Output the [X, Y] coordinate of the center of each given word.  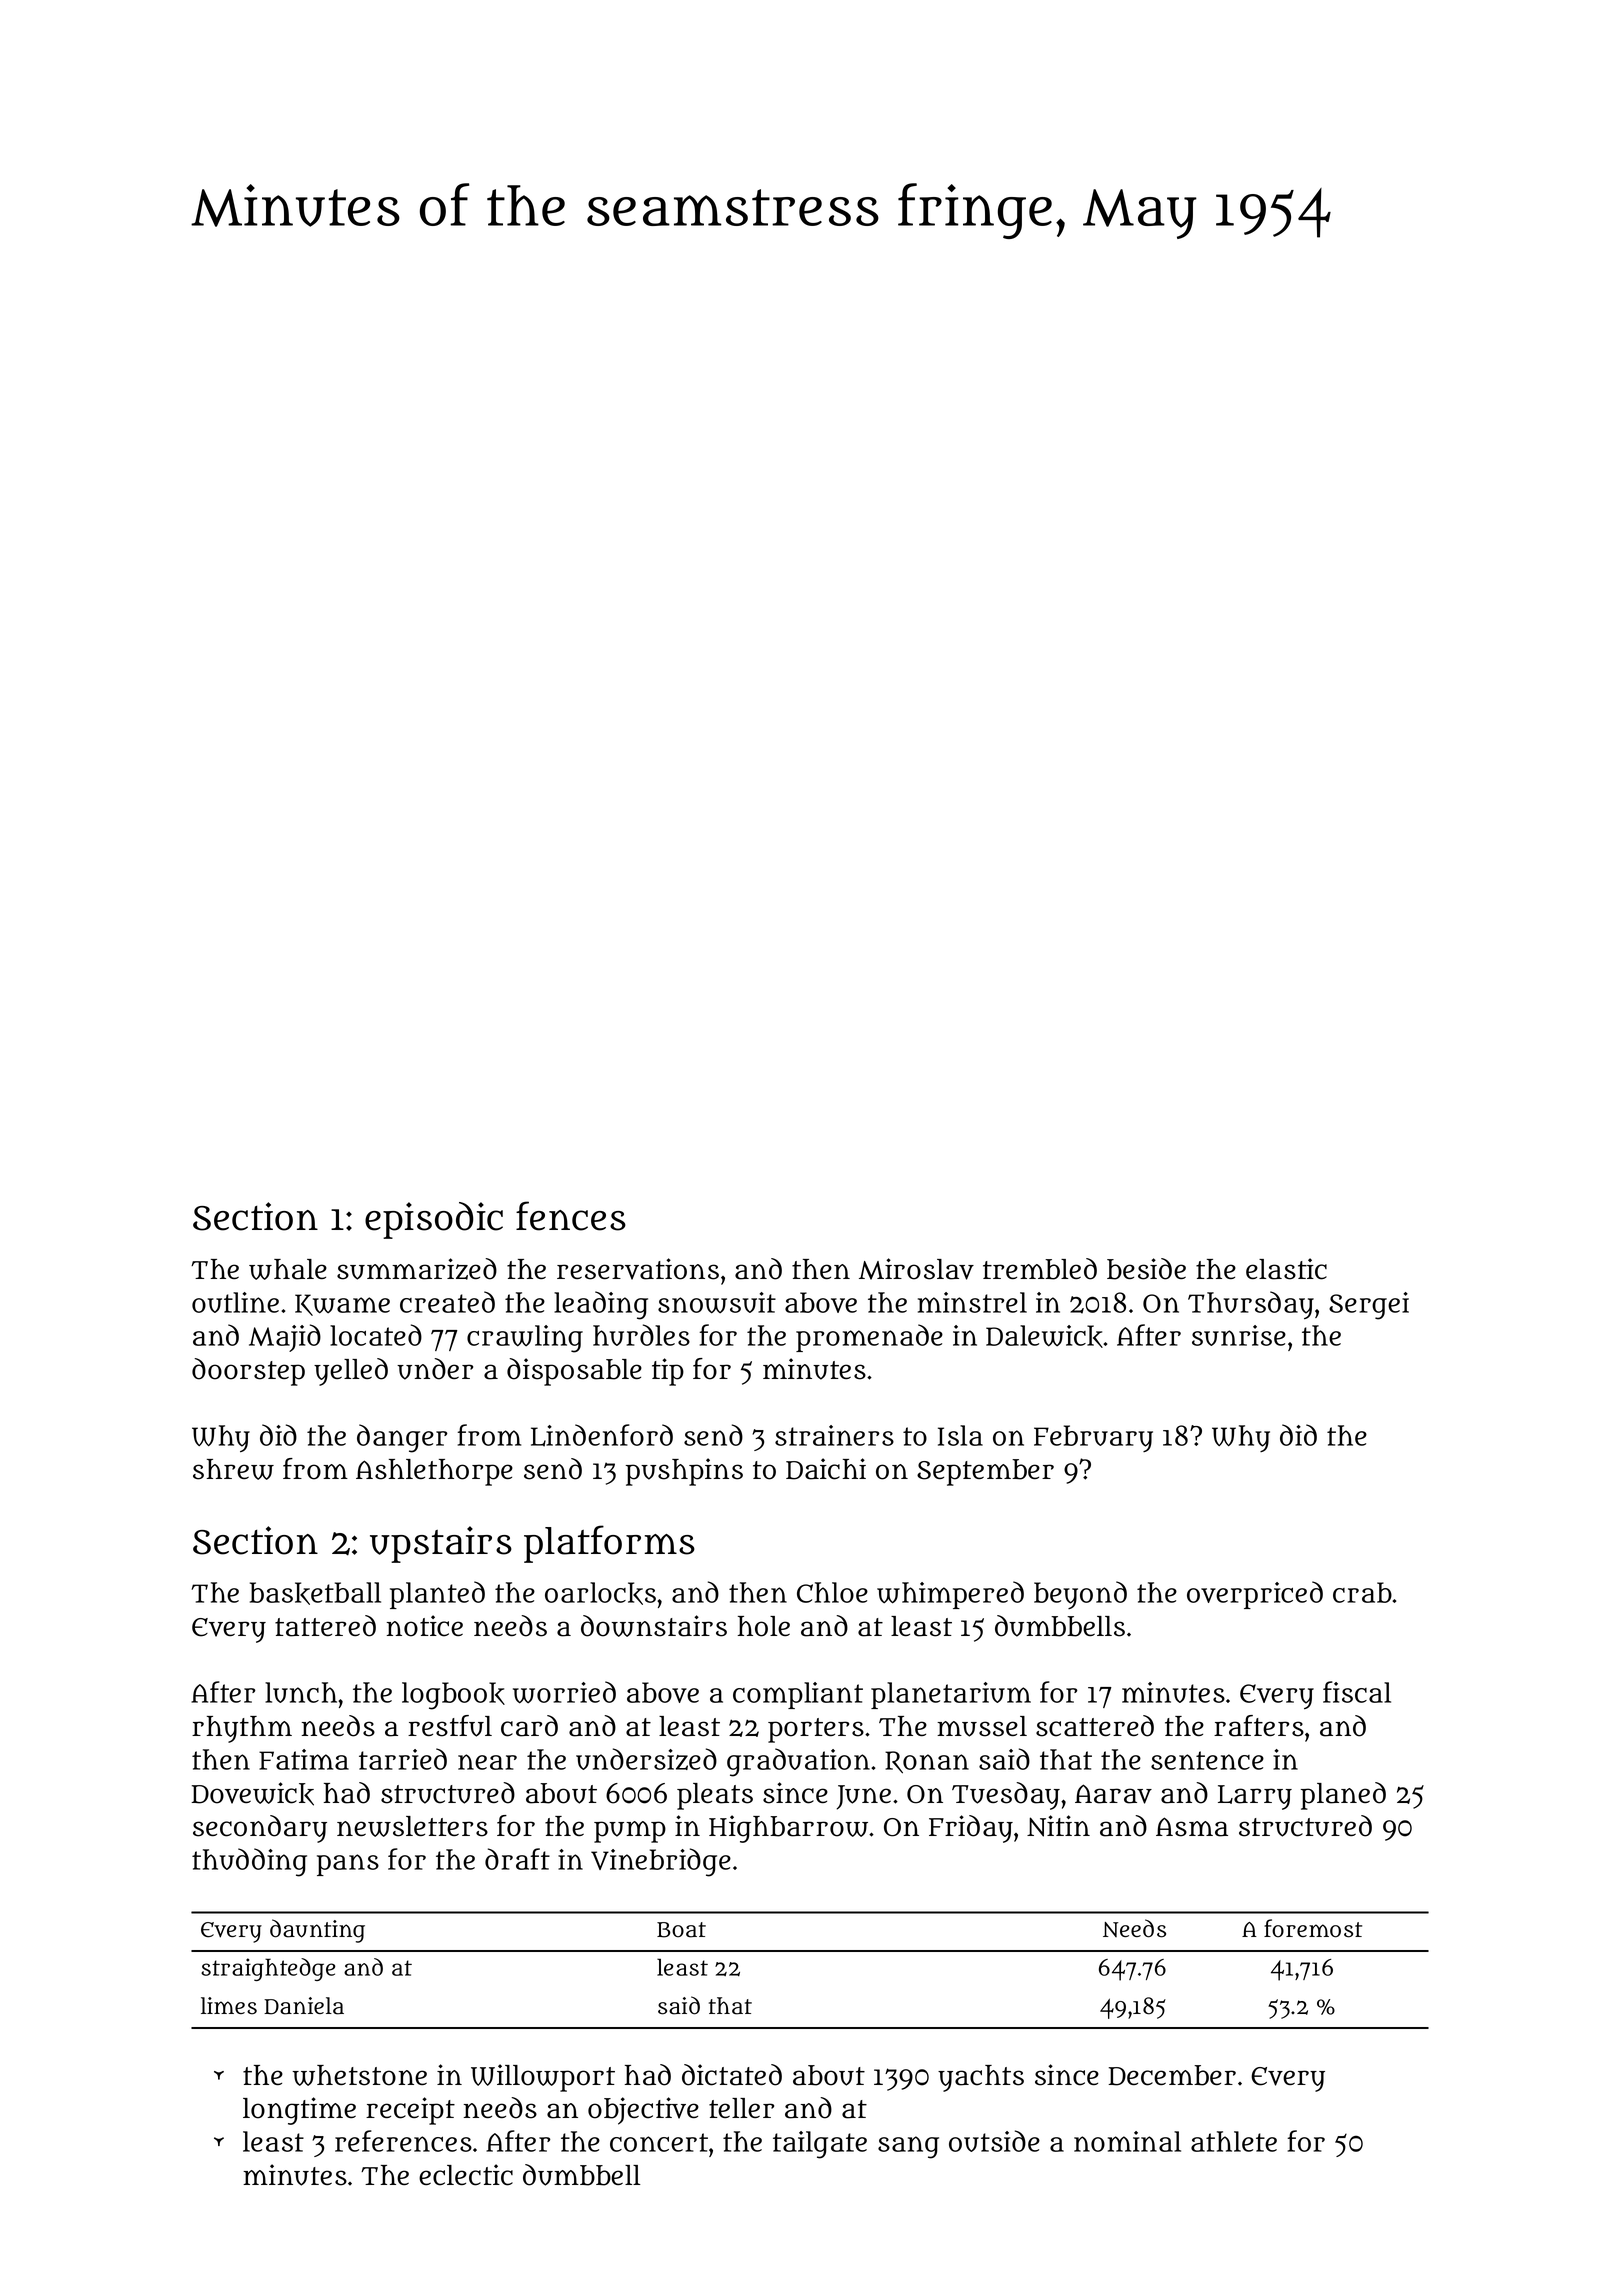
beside [1146, 1269]
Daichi [826, 1469]
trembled [1040, 1269]
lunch [301, 1692]
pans [348, 1865]
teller [741, 2108]
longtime [299, 2111]
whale [288, 1269]
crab [1362, 1592]
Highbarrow [788, 1829]
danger [402, 1438]
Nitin [1058, 1826]
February [1093, 1438]
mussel [982, 1726]
